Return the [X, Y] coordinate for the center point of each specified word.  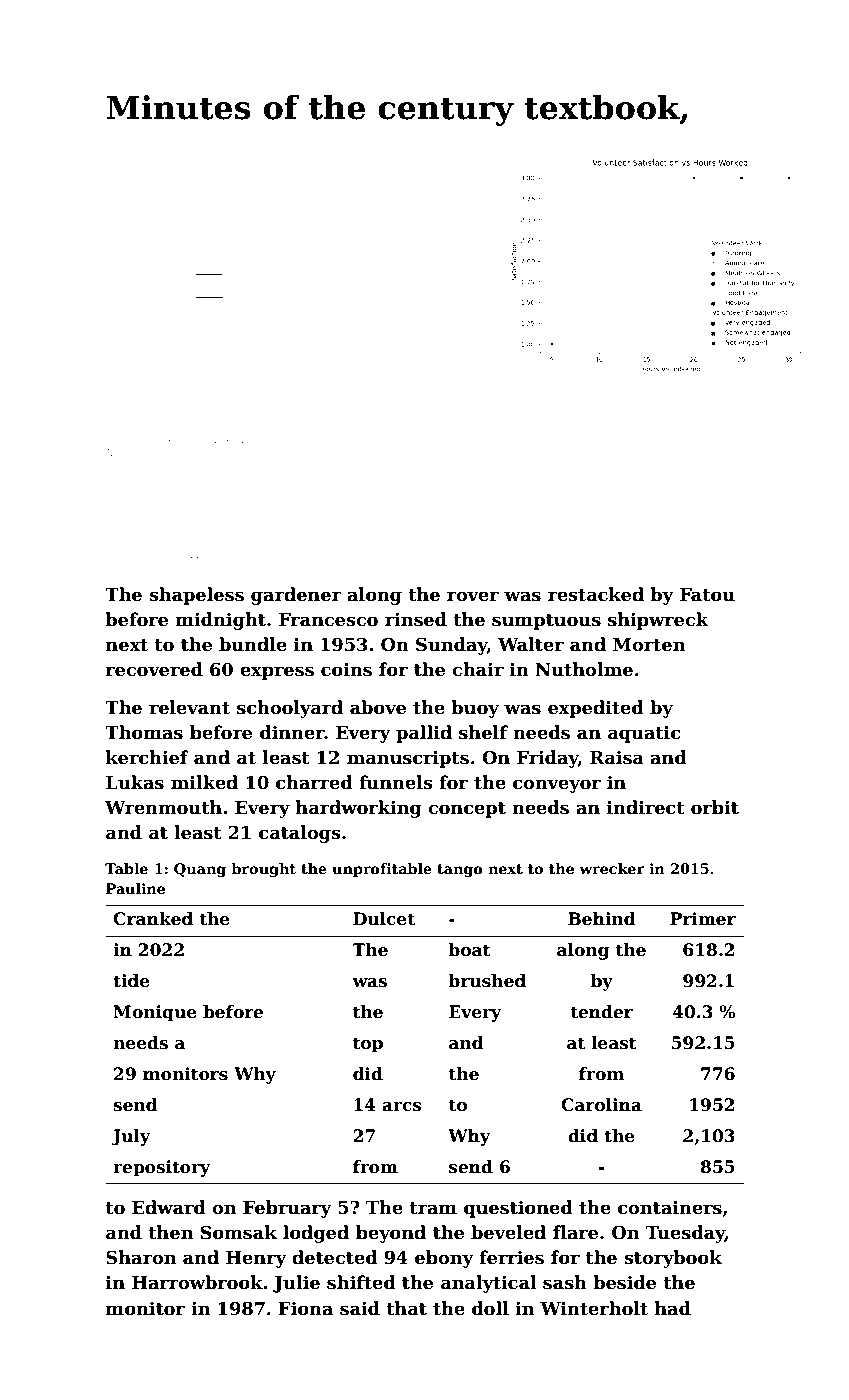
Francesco [328, 620]
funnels [396, 782]
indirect [646, 807]
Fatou [707, 595]
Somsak [239, 1232]
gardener [296, 596]
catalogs [300, 834]
